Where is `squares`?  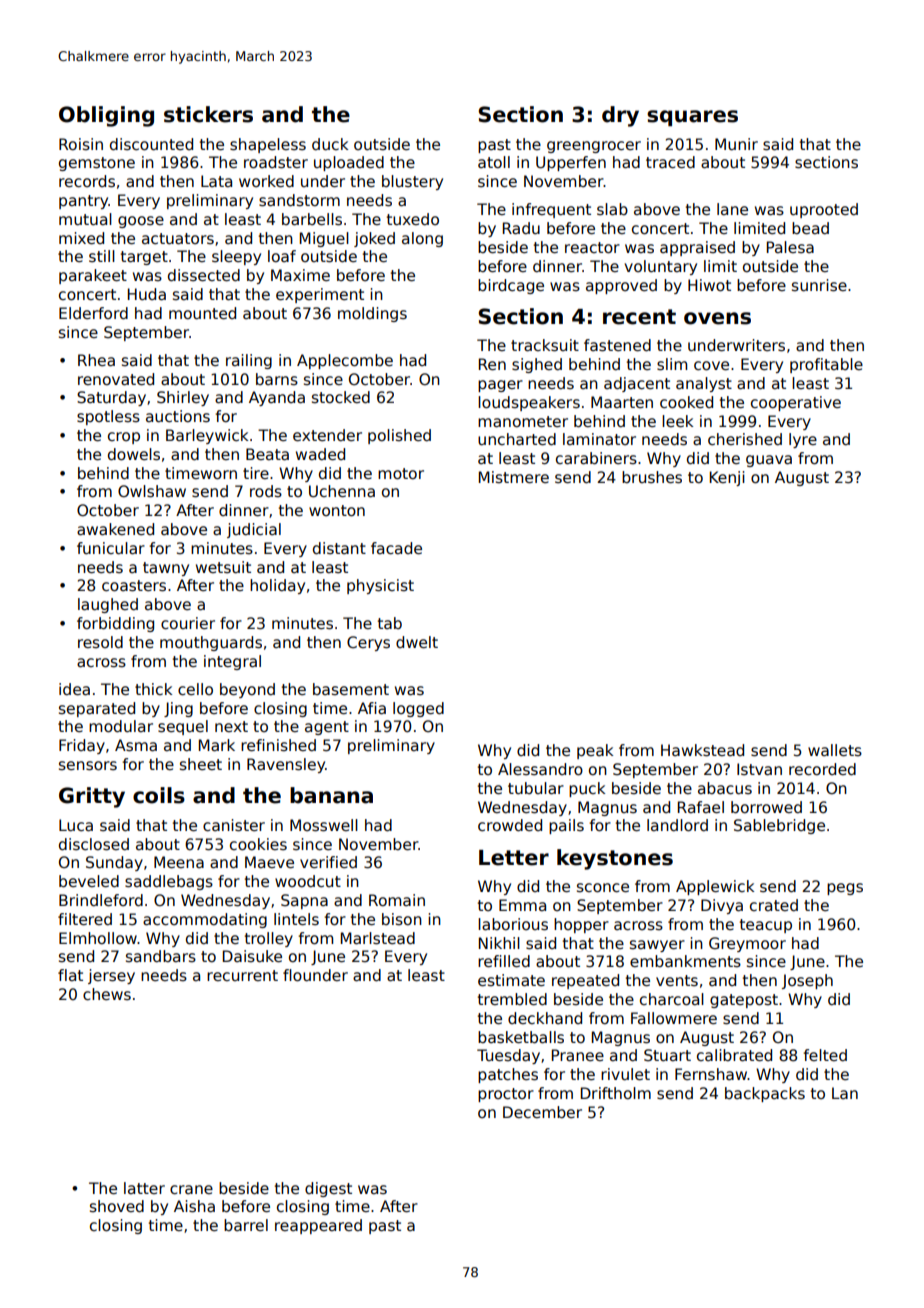 squares is located at coordinates (692, 118).
